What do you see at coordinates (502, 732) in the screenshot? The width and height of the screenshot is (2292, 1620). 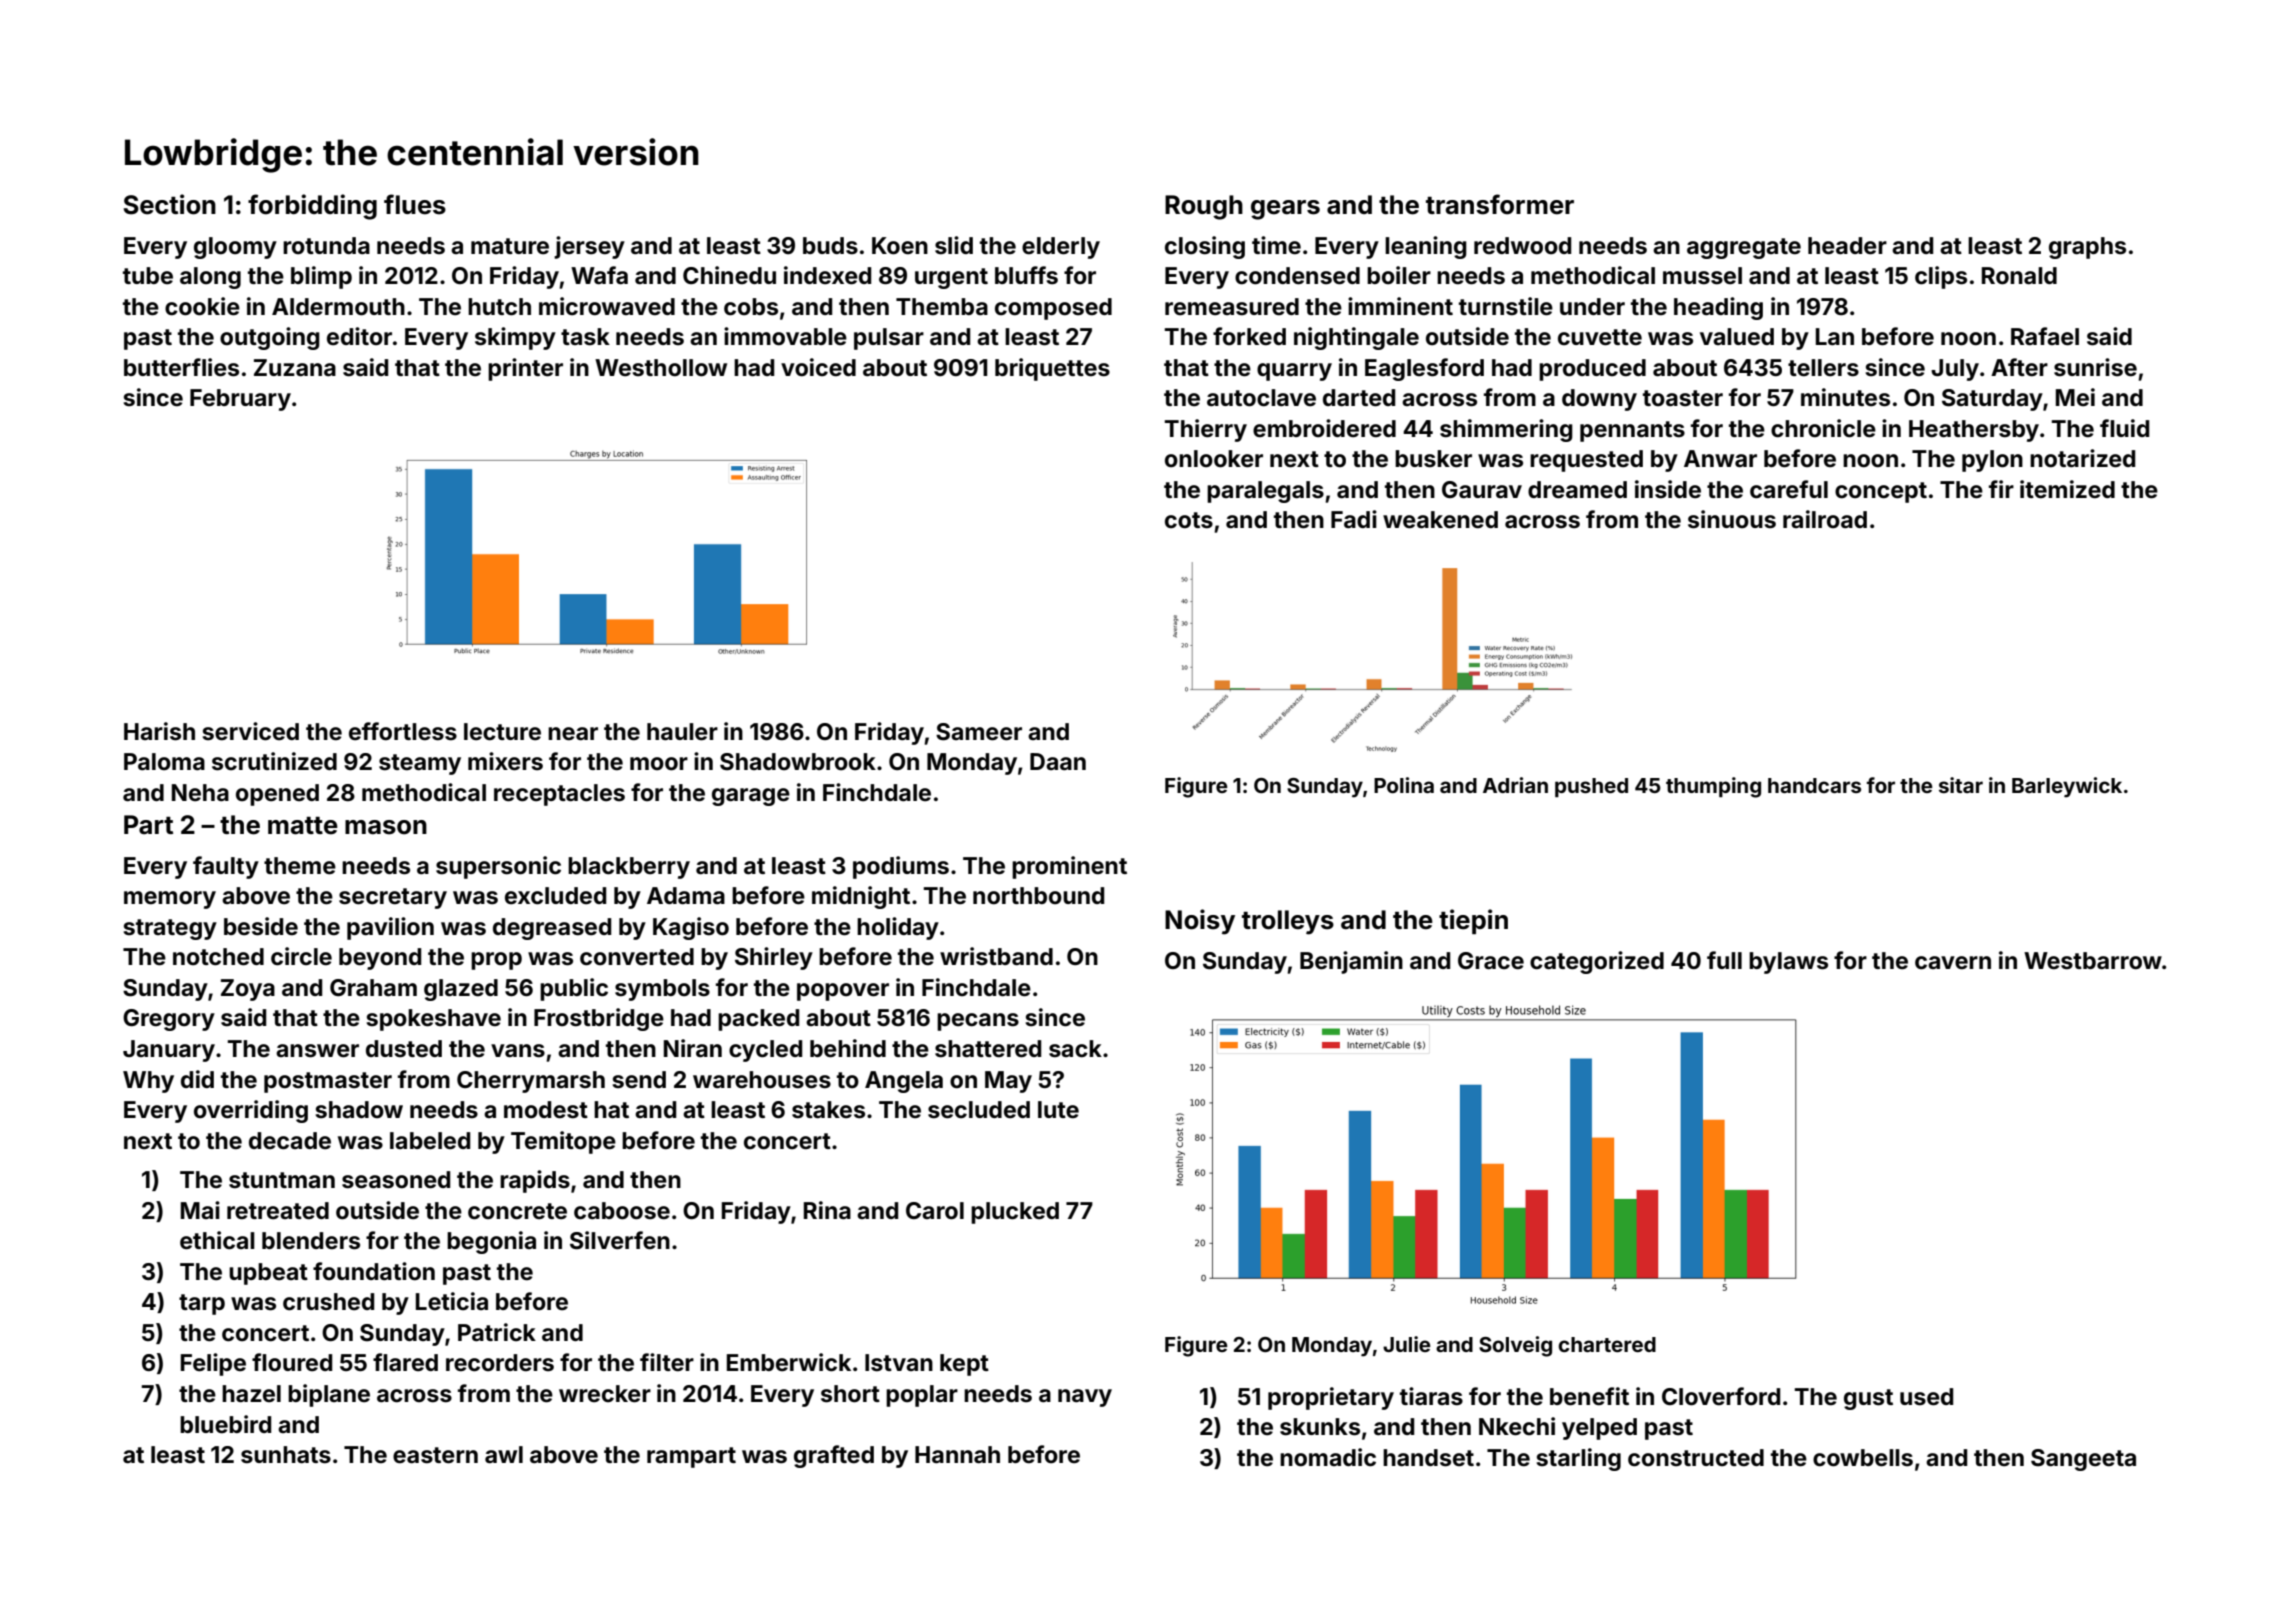 I see `lecture` at bounding box center [502, 732].
